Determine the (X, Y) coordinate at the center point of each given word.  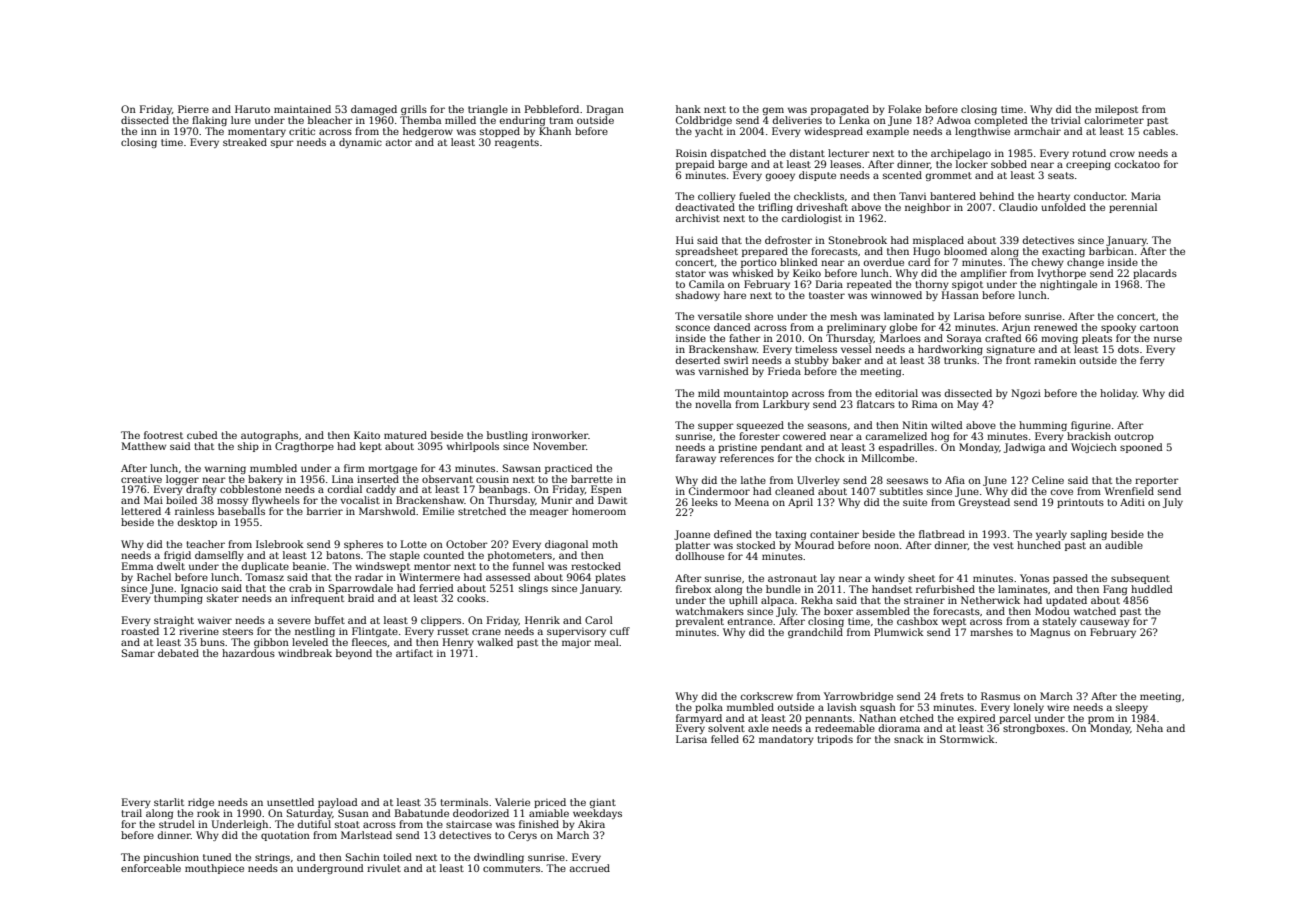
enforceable (151, 868)
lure (241, 120)
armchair (1037, 131)
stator (691, 273)
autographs (269, 436)
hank (688, 109)
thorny (932, 285)
